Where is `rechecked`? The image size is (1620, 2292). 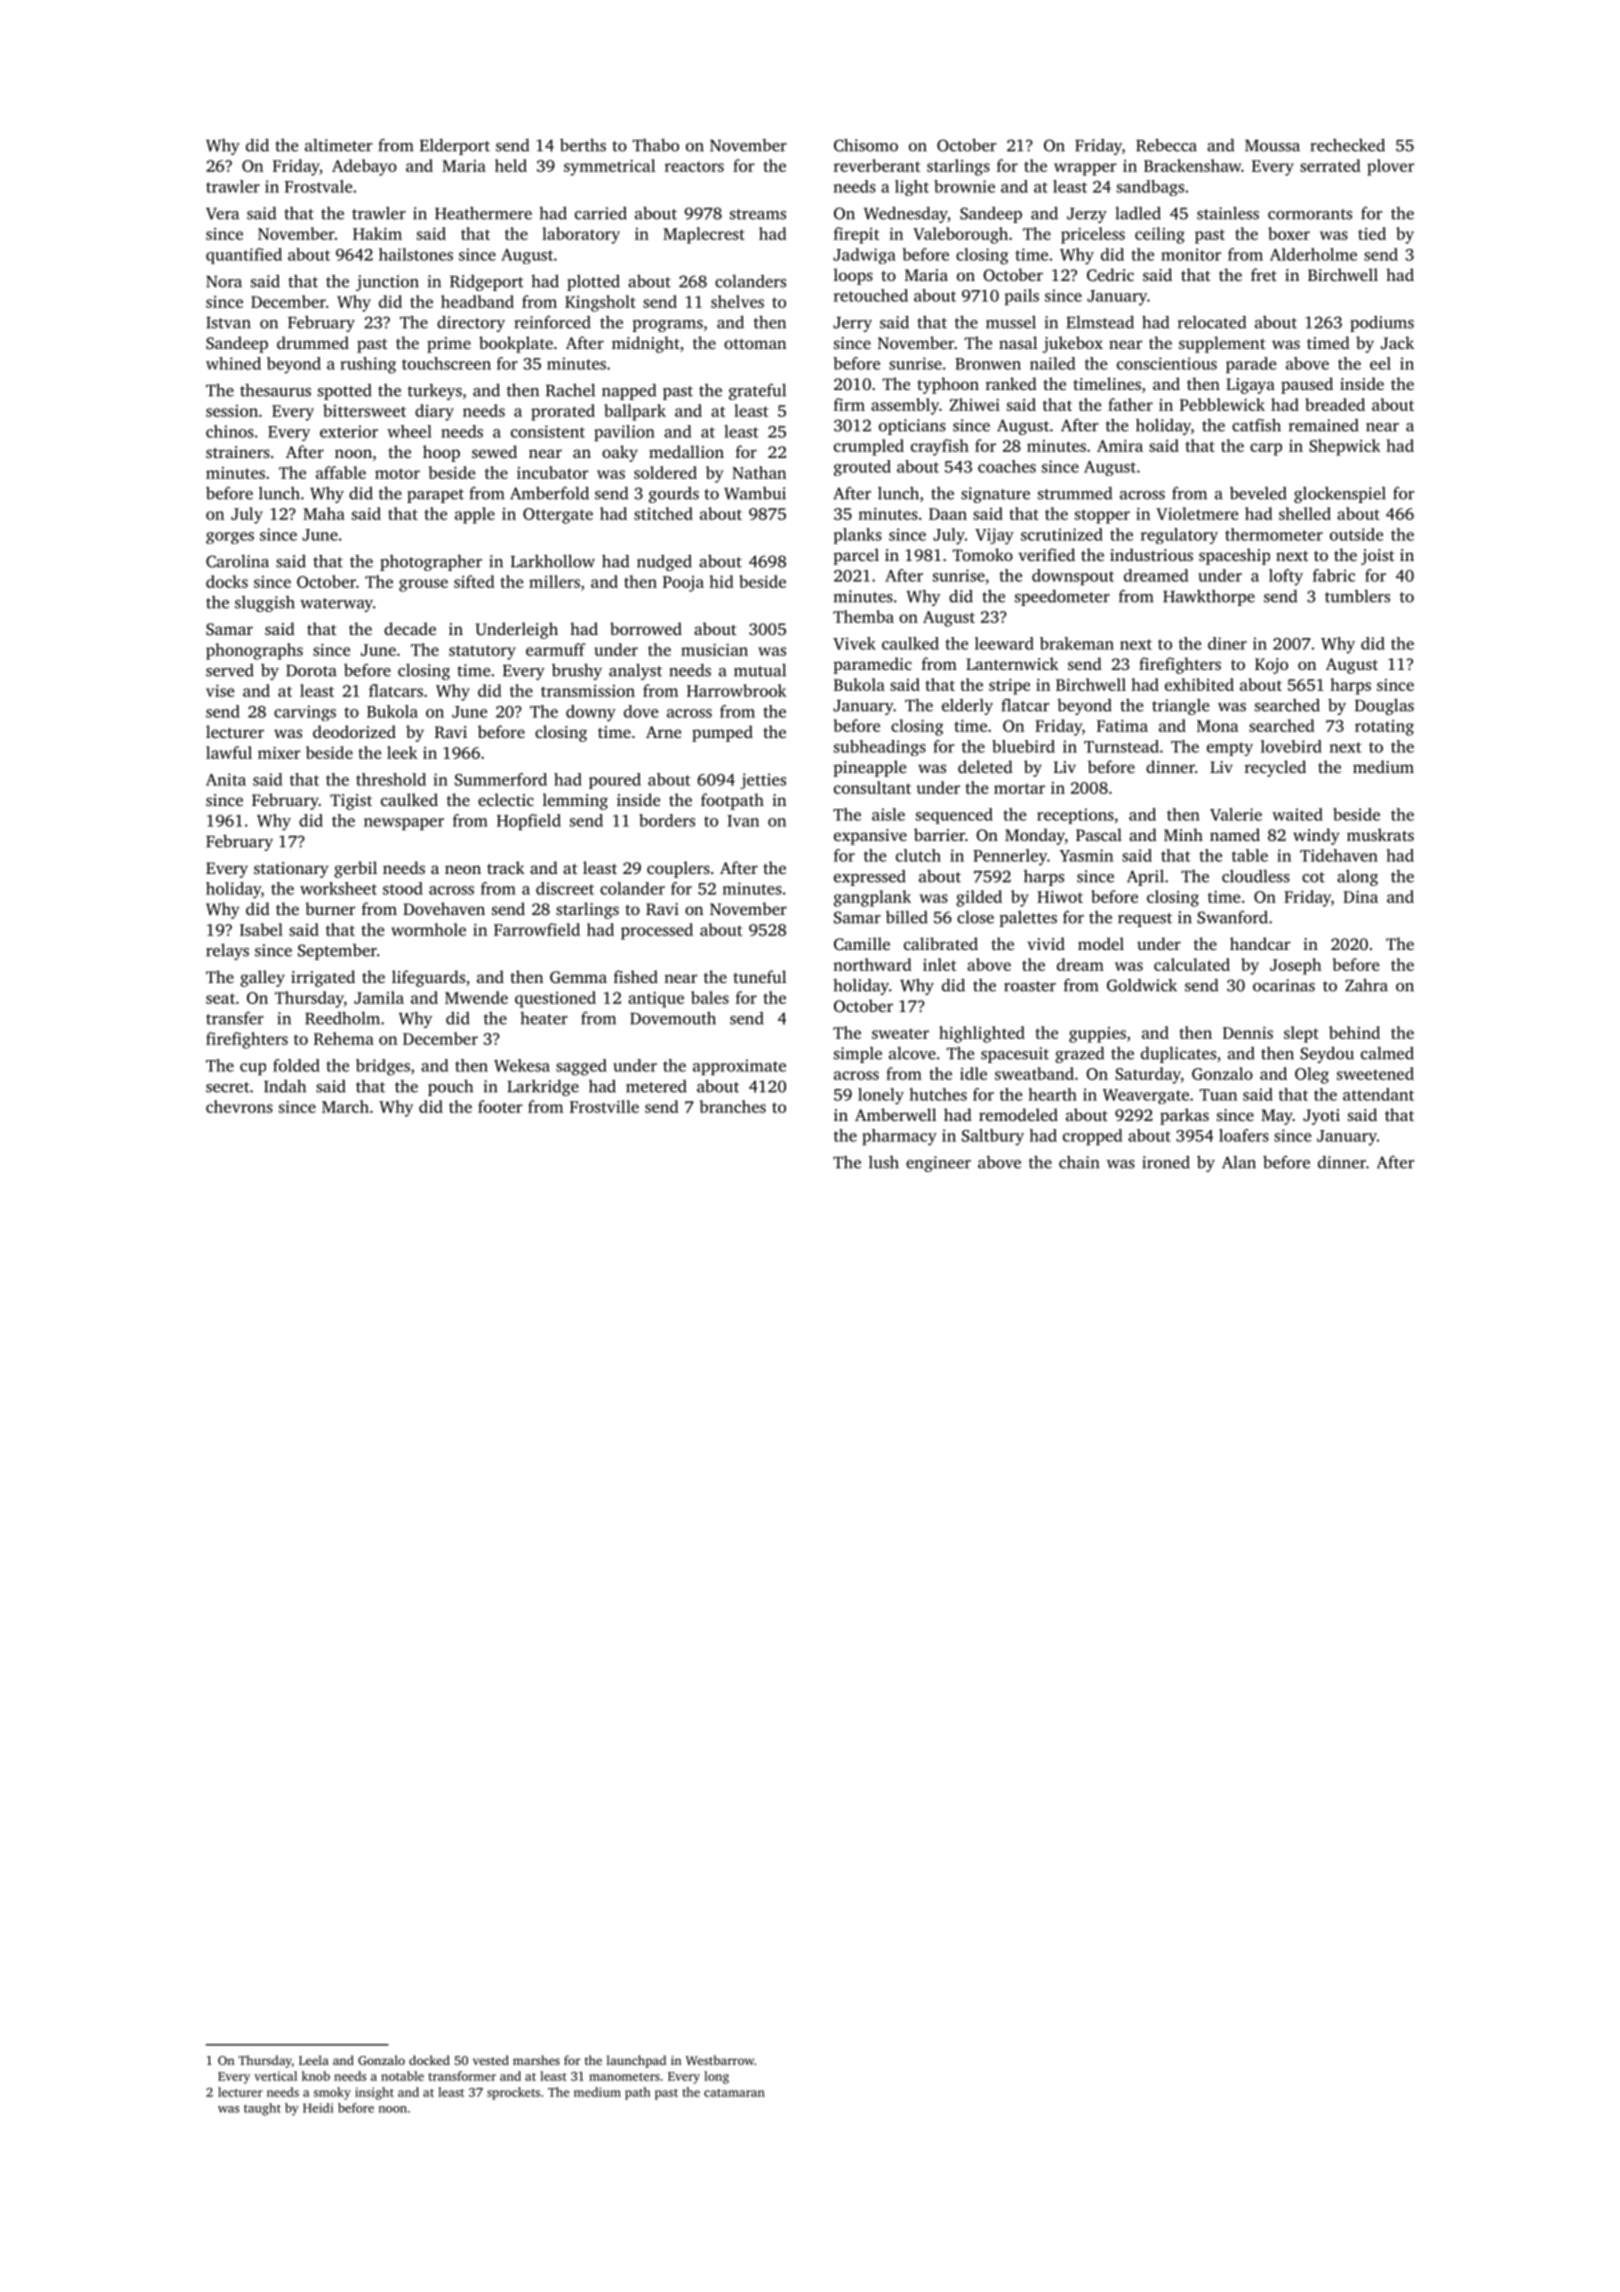 rechecked is located at coordinates (1348, 145).
